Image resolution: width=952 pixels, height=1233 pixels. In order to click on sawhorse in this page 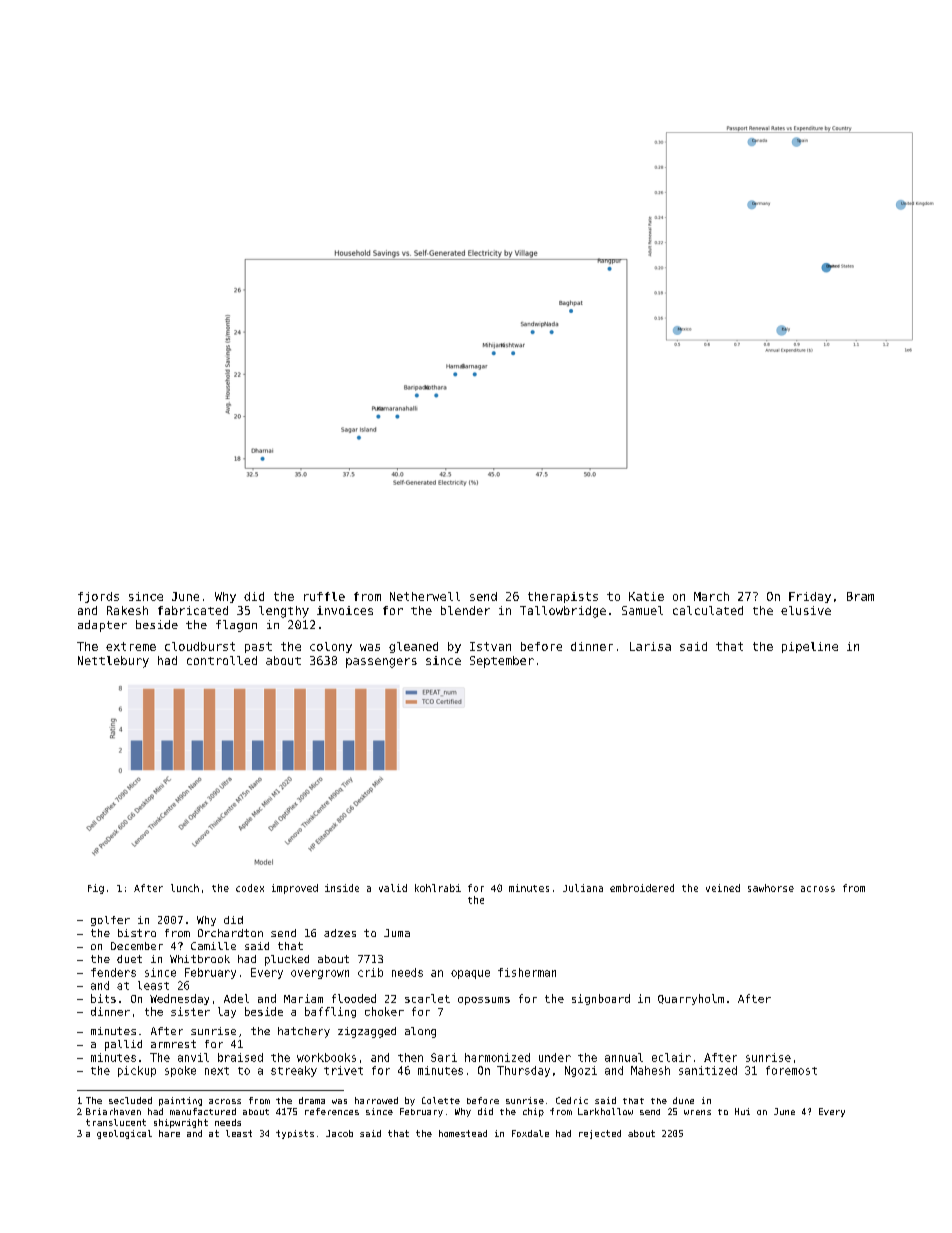, I will do `click(771, 888)`.
